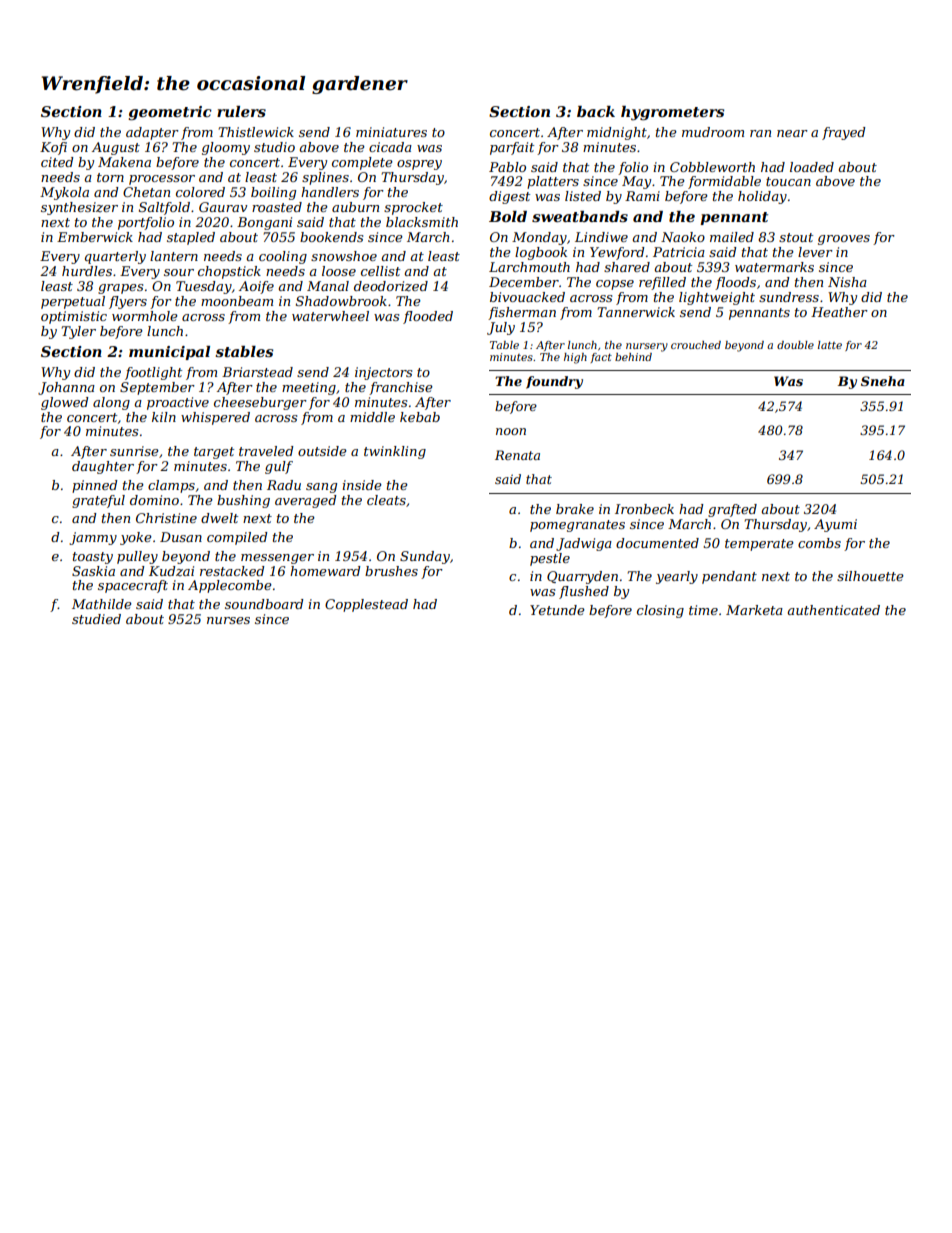 This screenshot has height=1233, width=952. Describe the element at coordinates (732, 237) in the screenshot. I see `mailed` at that location.
